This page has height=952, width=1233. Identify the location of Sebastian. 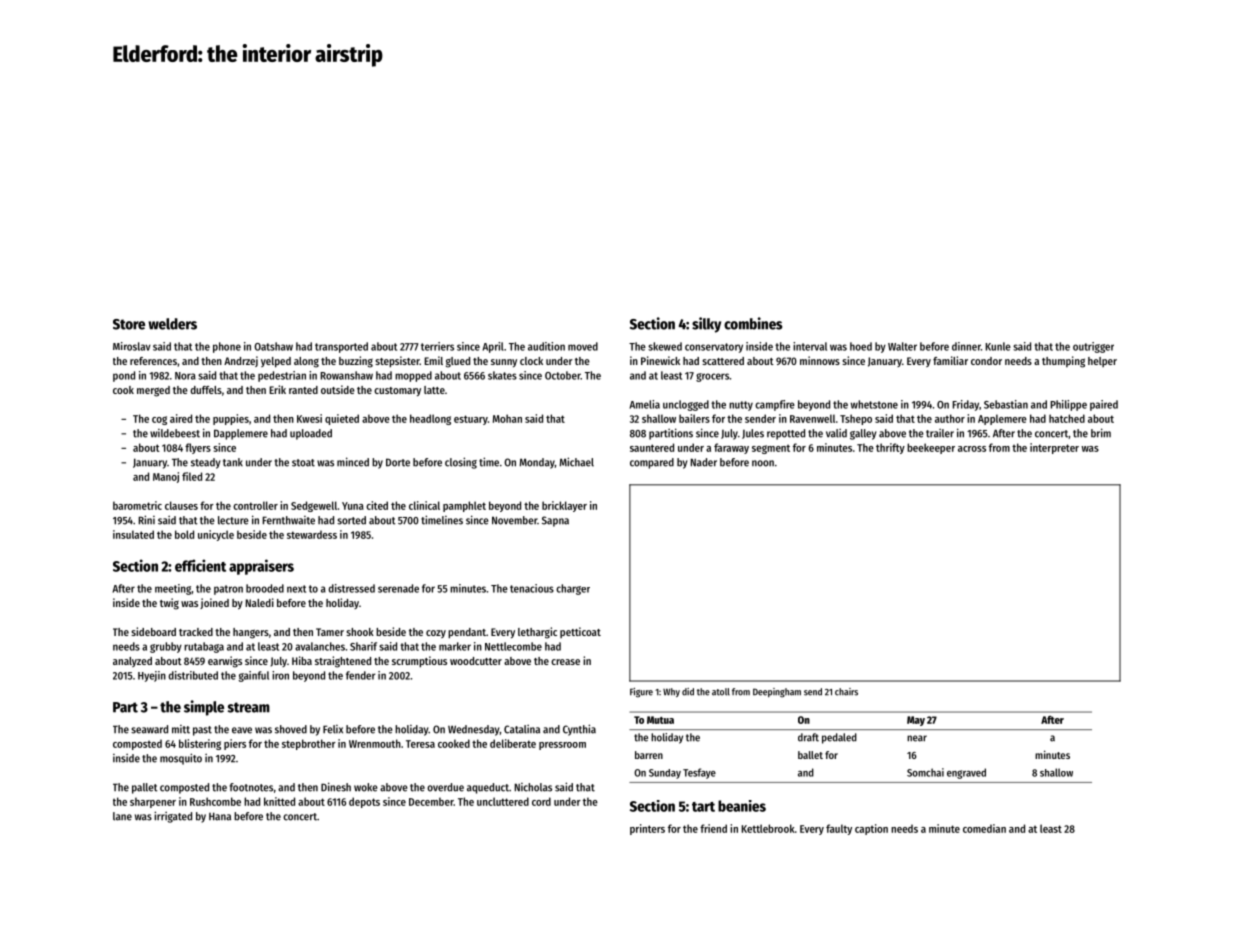
(1006, 404).
